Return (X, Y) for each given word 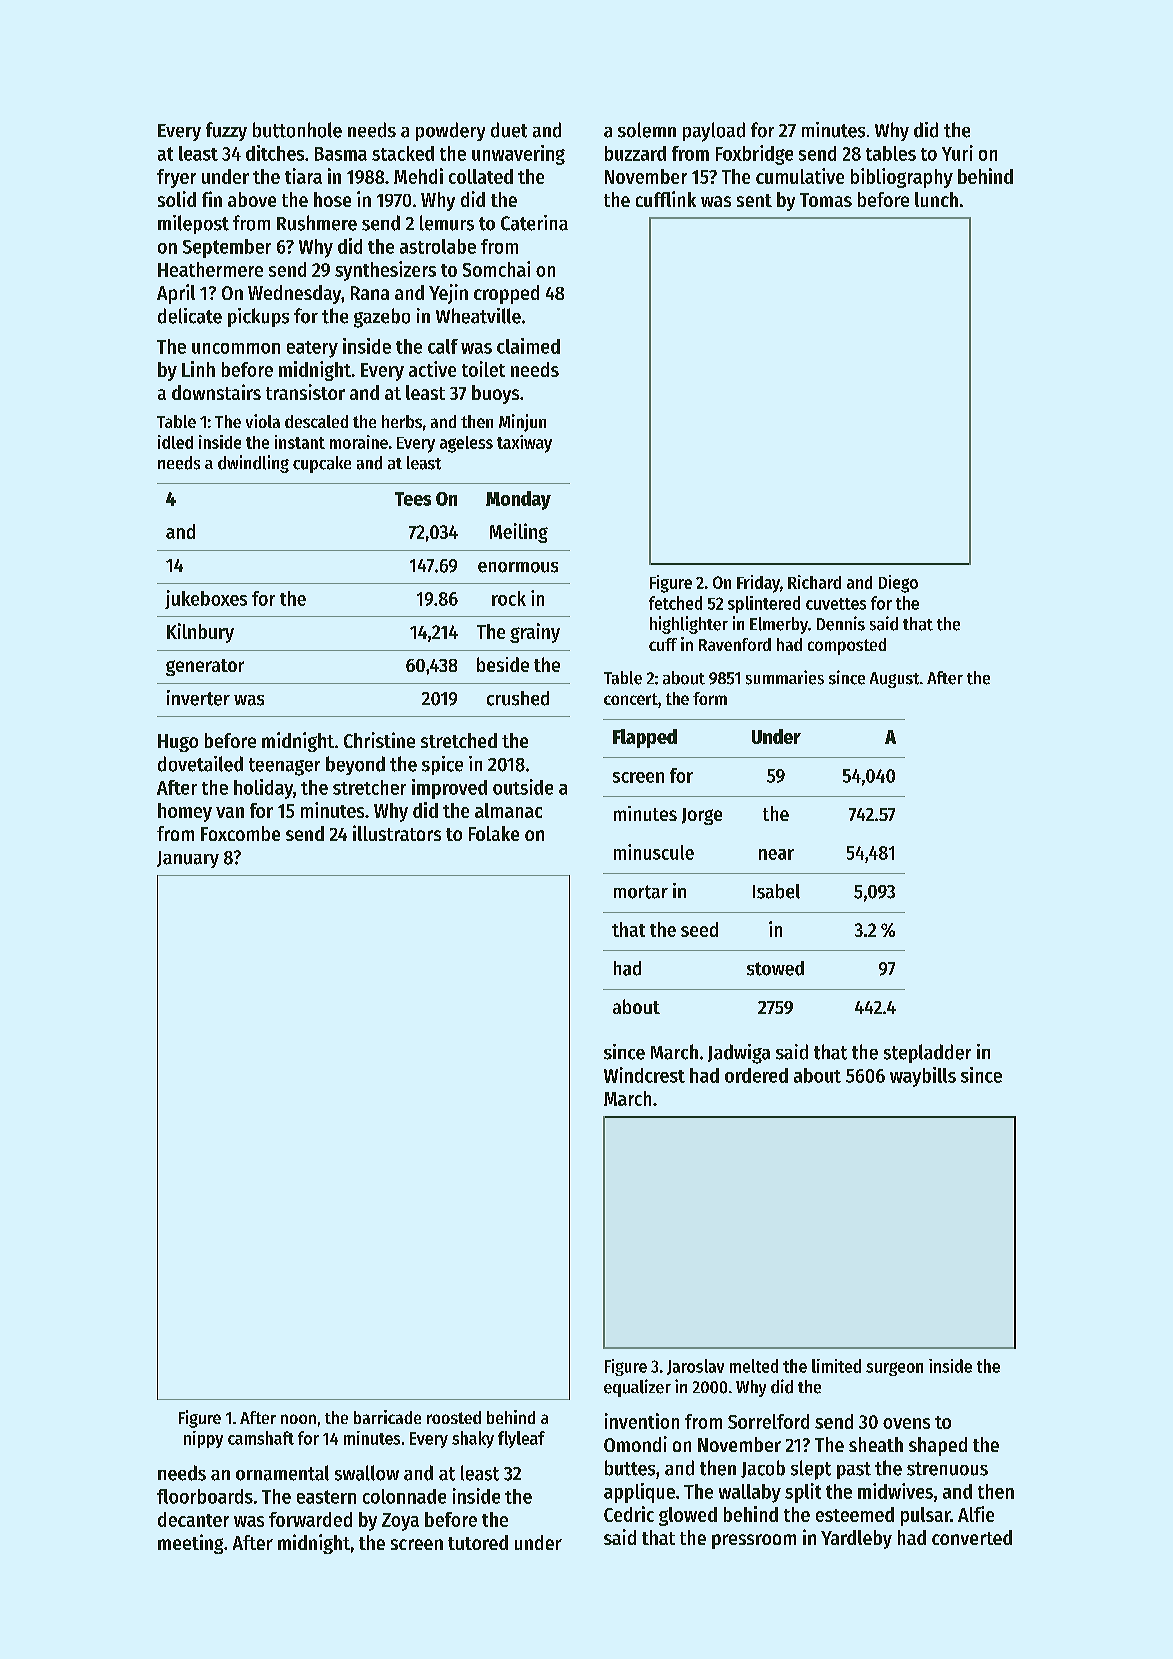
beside (503, 664)
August (894, 680)
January (188, 859)
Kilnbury (200, 633)
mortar (641, 892)
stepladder (927, 1053)
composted (847, 646)
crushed (518, 698)
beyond (355, 765)
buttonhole (297, 130)
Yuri (957, 153)
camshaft (261, 1438)
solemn (647, 130)
